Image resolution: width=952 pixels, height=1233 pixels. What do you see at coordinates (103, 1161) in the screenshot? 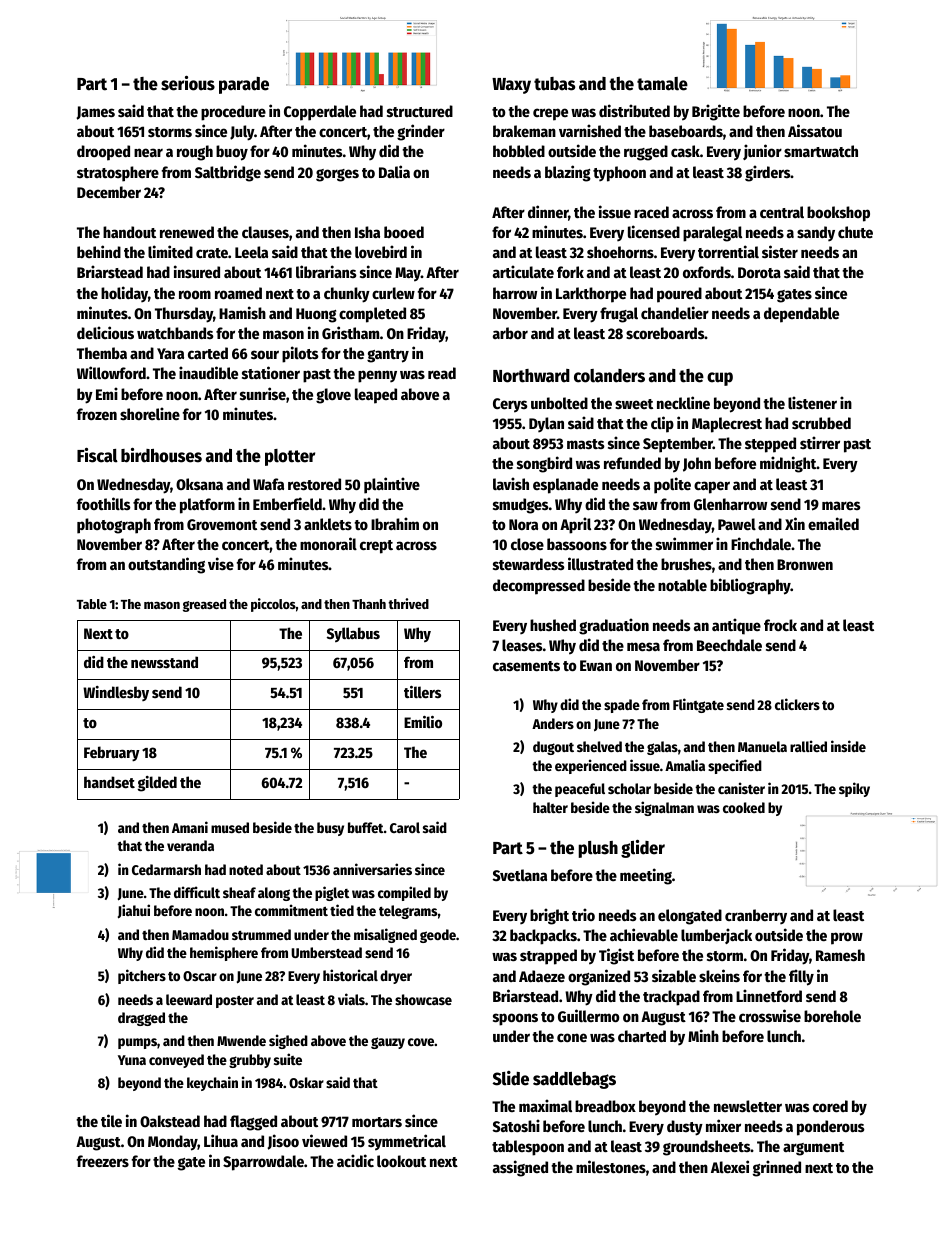
I see `freezers` at bounding box center [103, 1161].
